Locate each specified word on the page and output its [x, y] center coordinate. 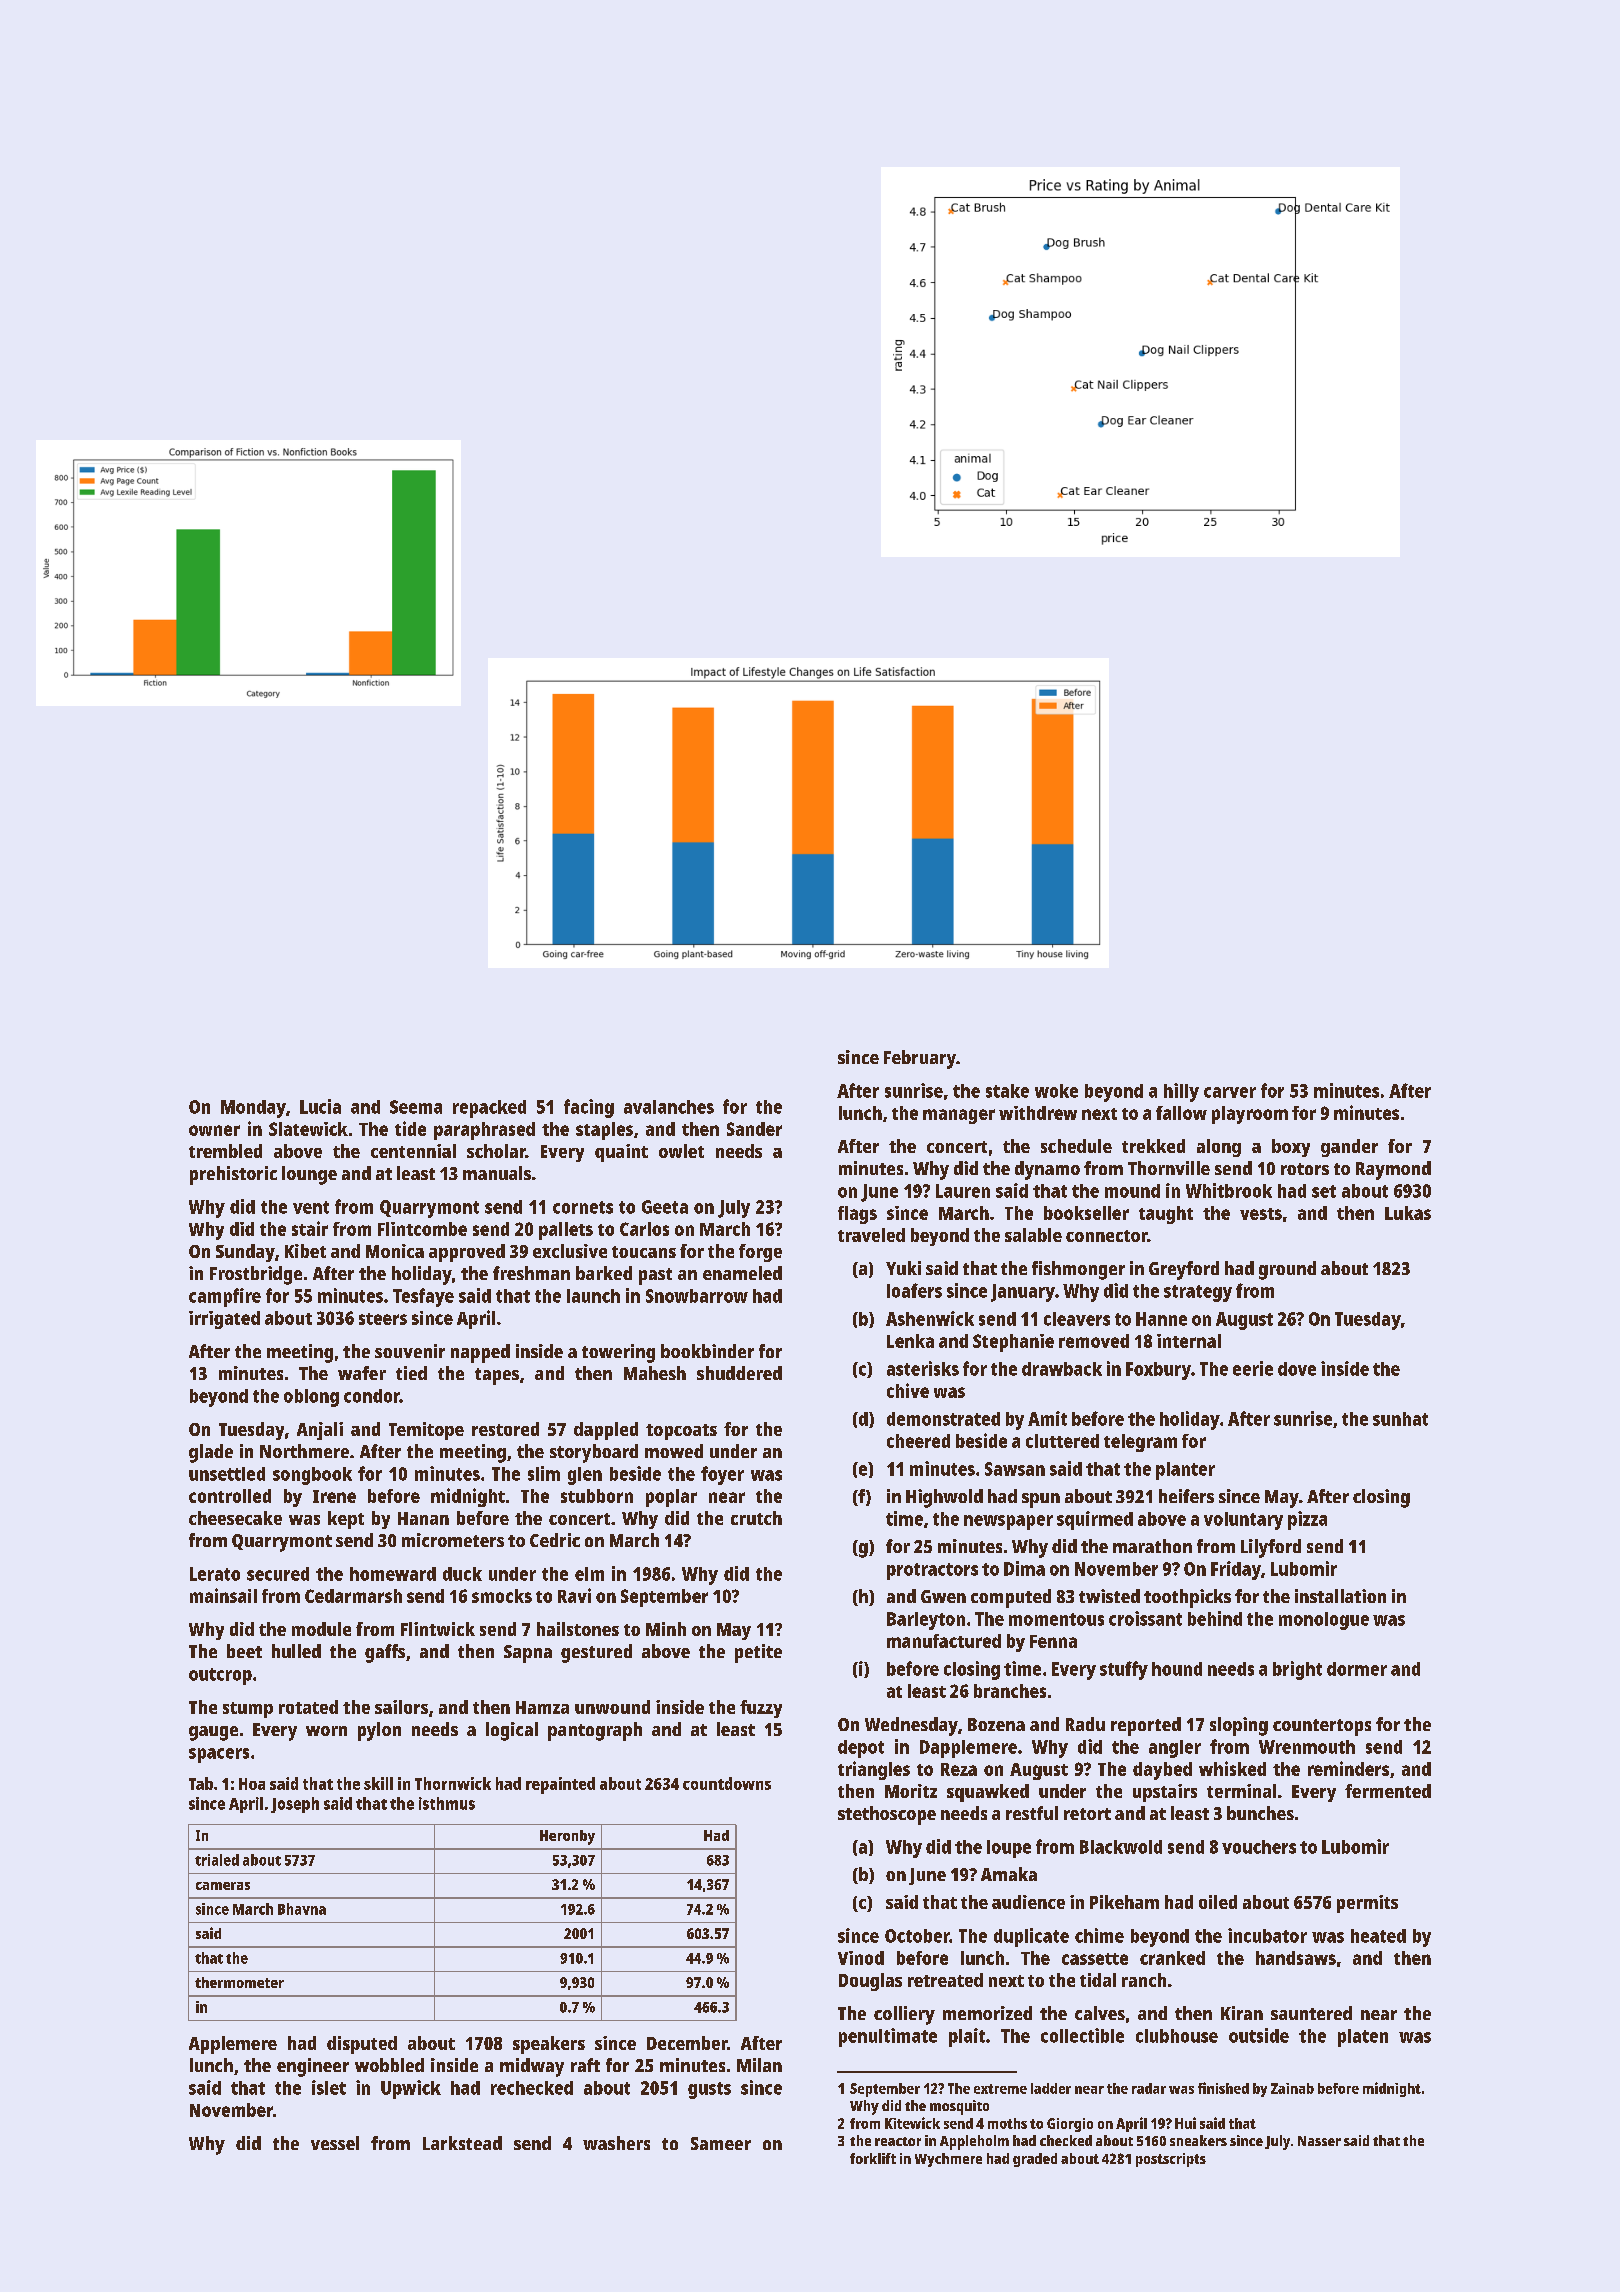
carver [1230, 1092]
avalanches [669, 1107]
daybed [1162, 1771]
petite [758, 1653]
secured [278, 1574]
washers [616, 2143]
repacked [489, 1109]
